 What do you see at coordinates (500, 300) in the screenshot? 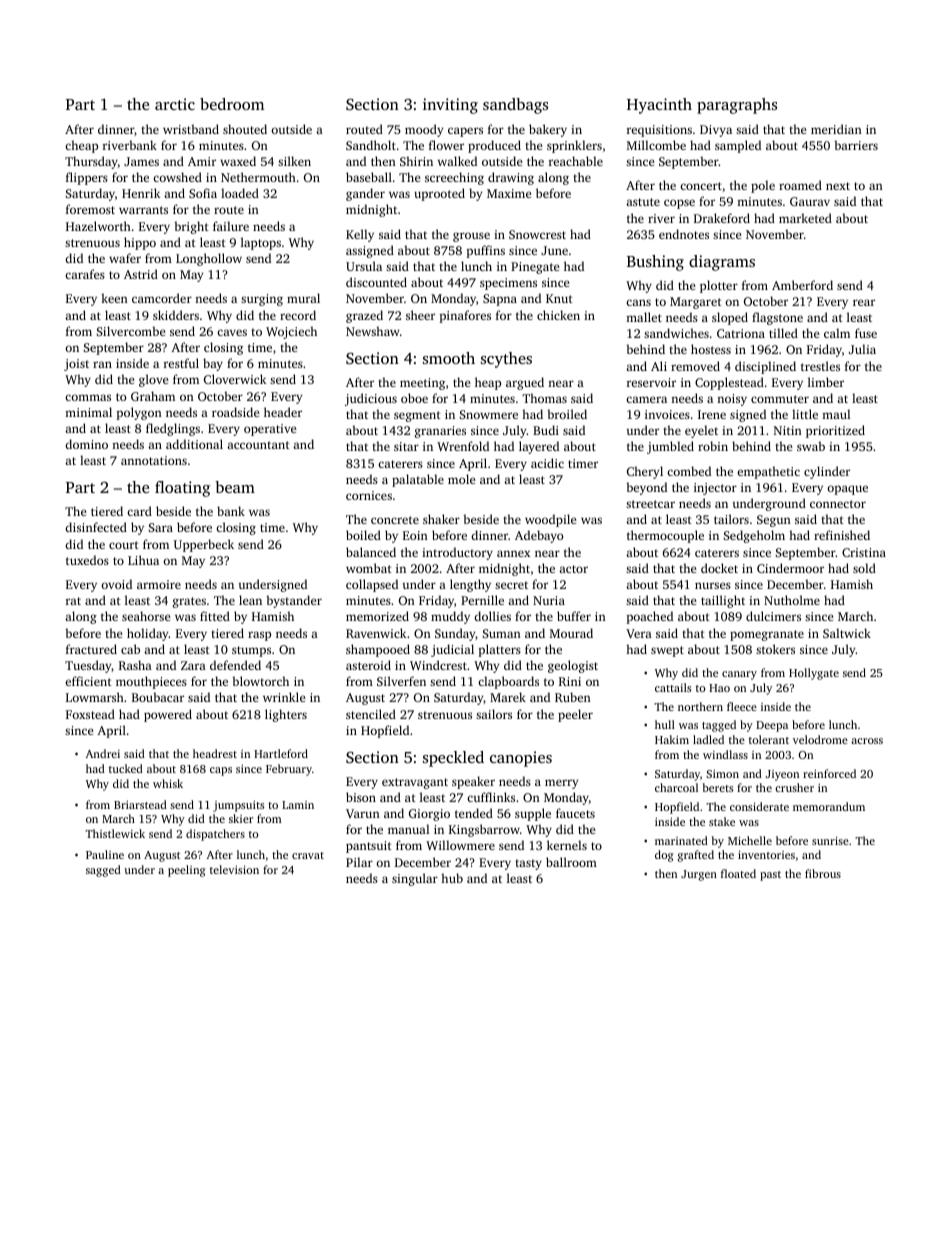
I see `Sapna` at bounding box center [500, 300].
